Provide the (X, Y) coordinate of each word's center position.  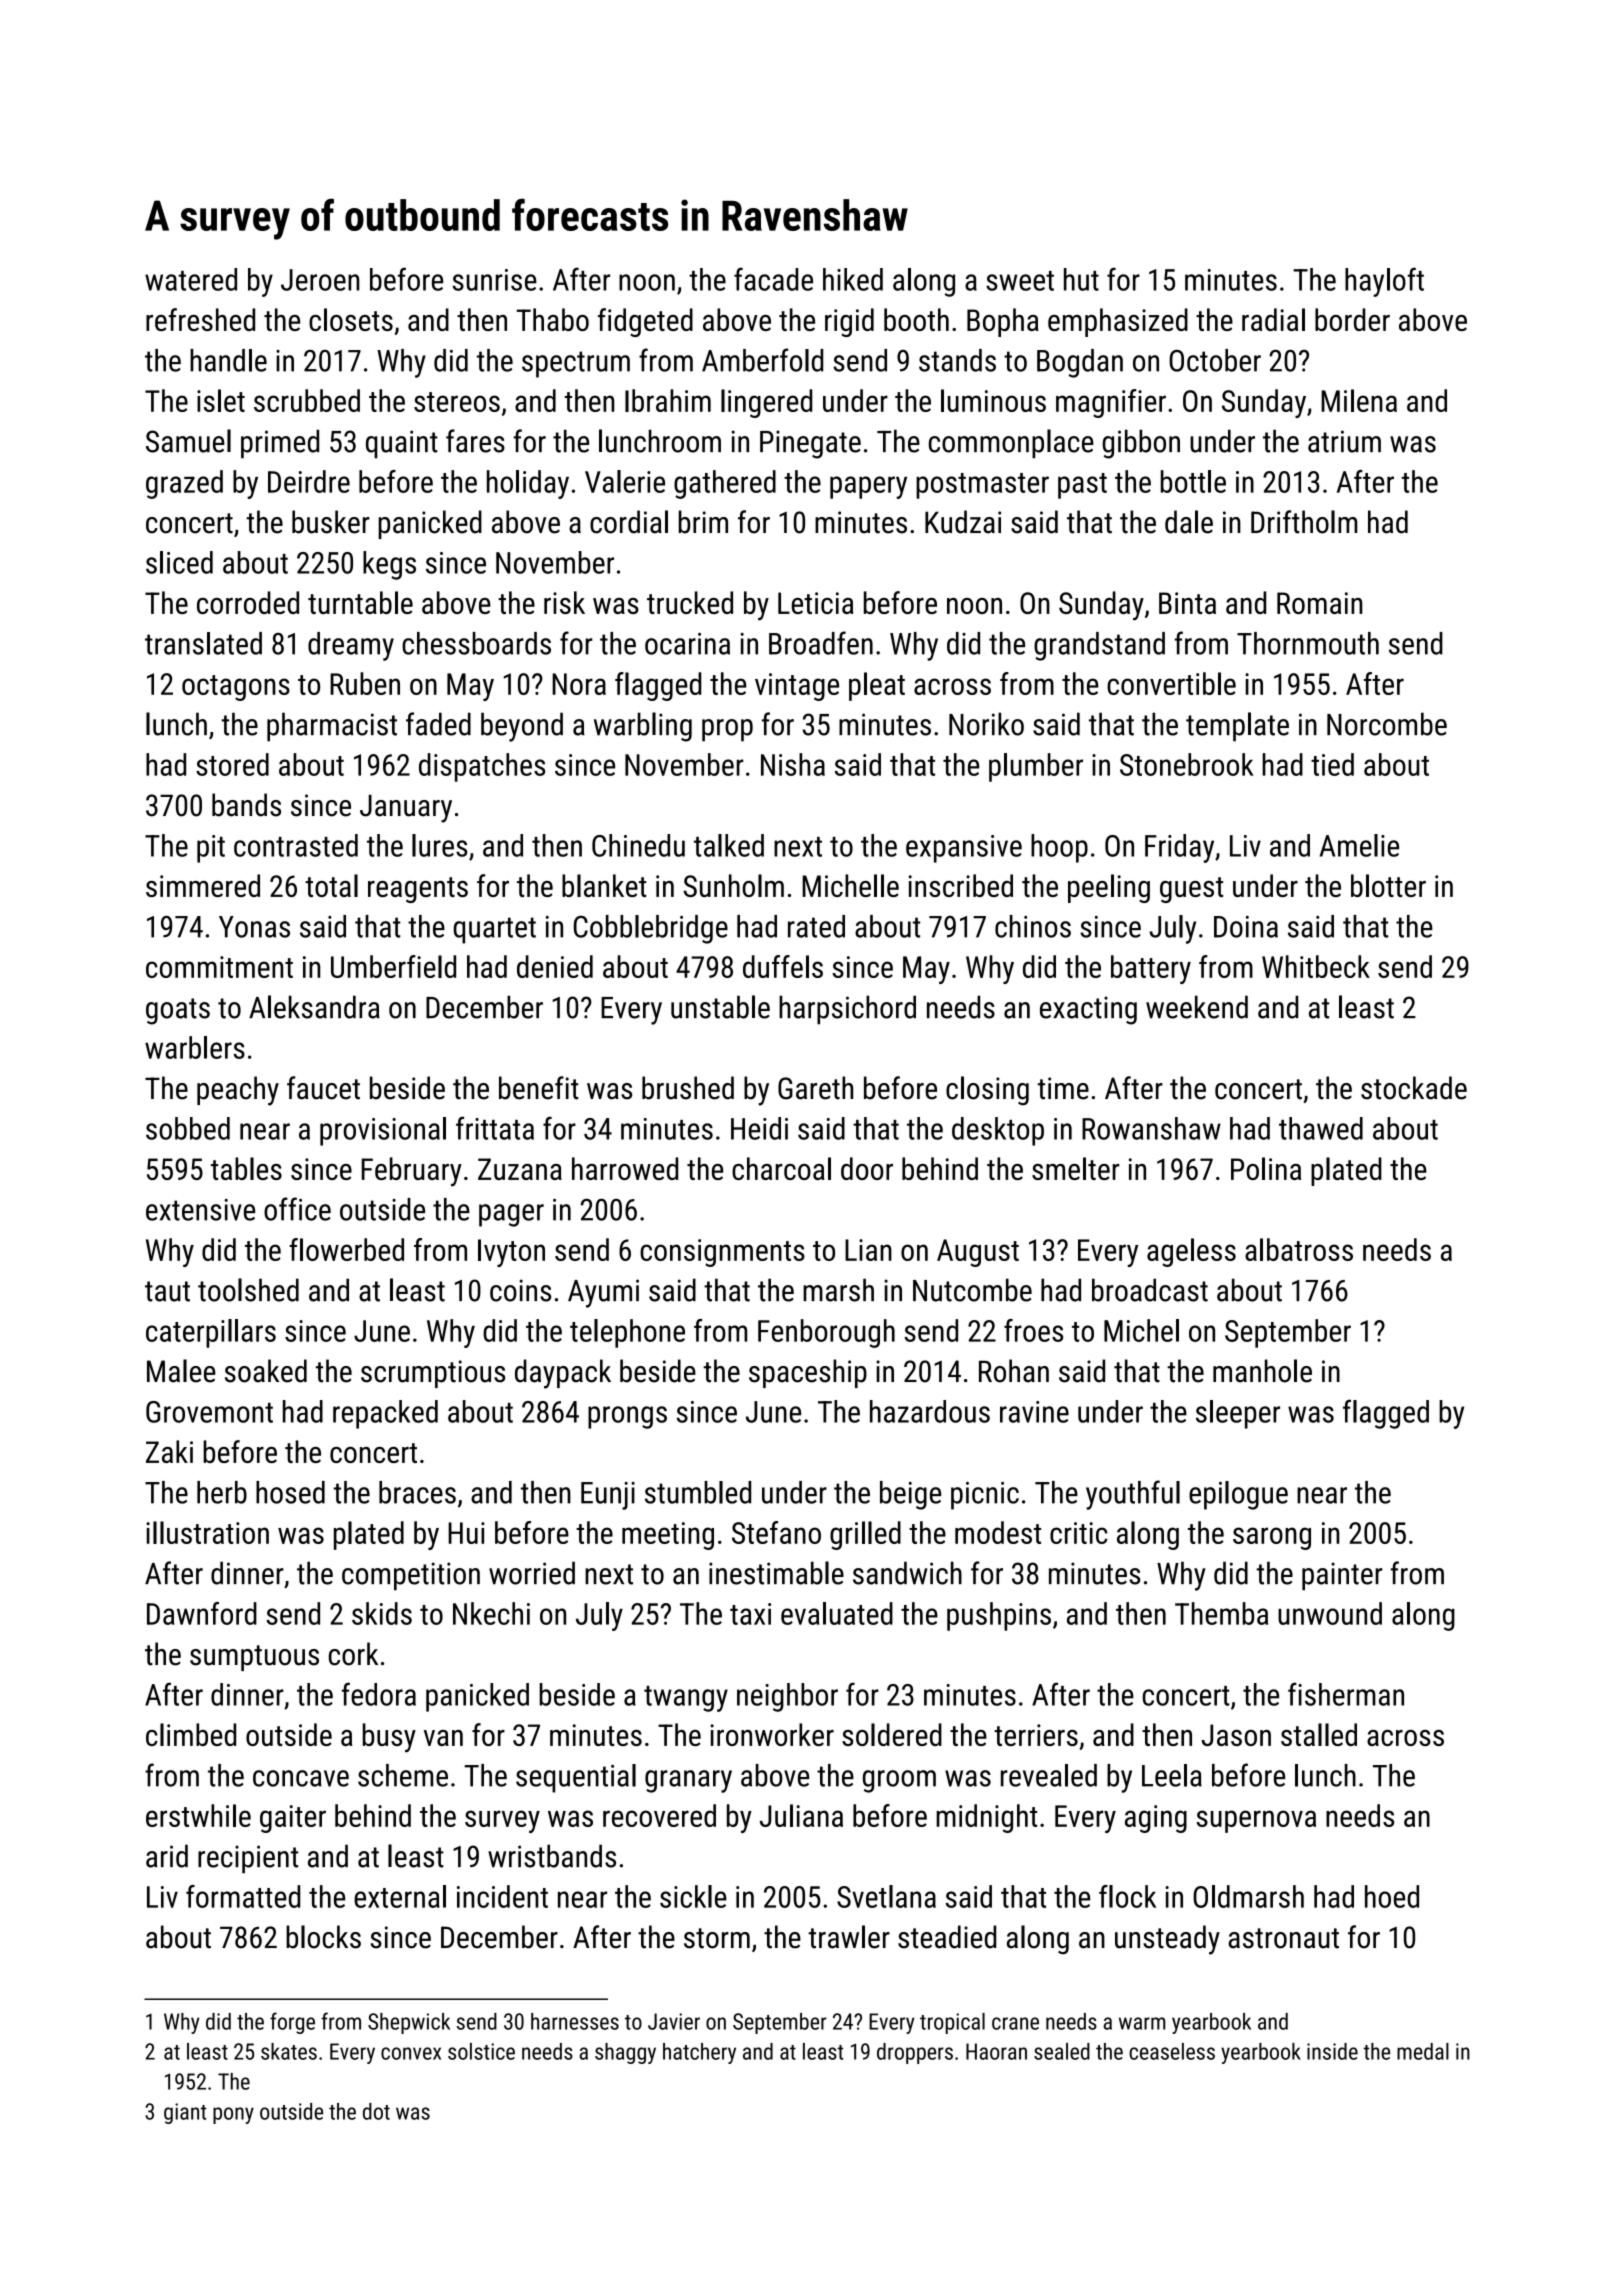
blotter (1388, 885)
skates (289, 2051)
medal (1423, 2051)
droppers (915, 2053)
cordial (629, 522)
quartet (494, 930)
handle (228, 360)
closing (987, 1091)
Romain (1319, 603)
